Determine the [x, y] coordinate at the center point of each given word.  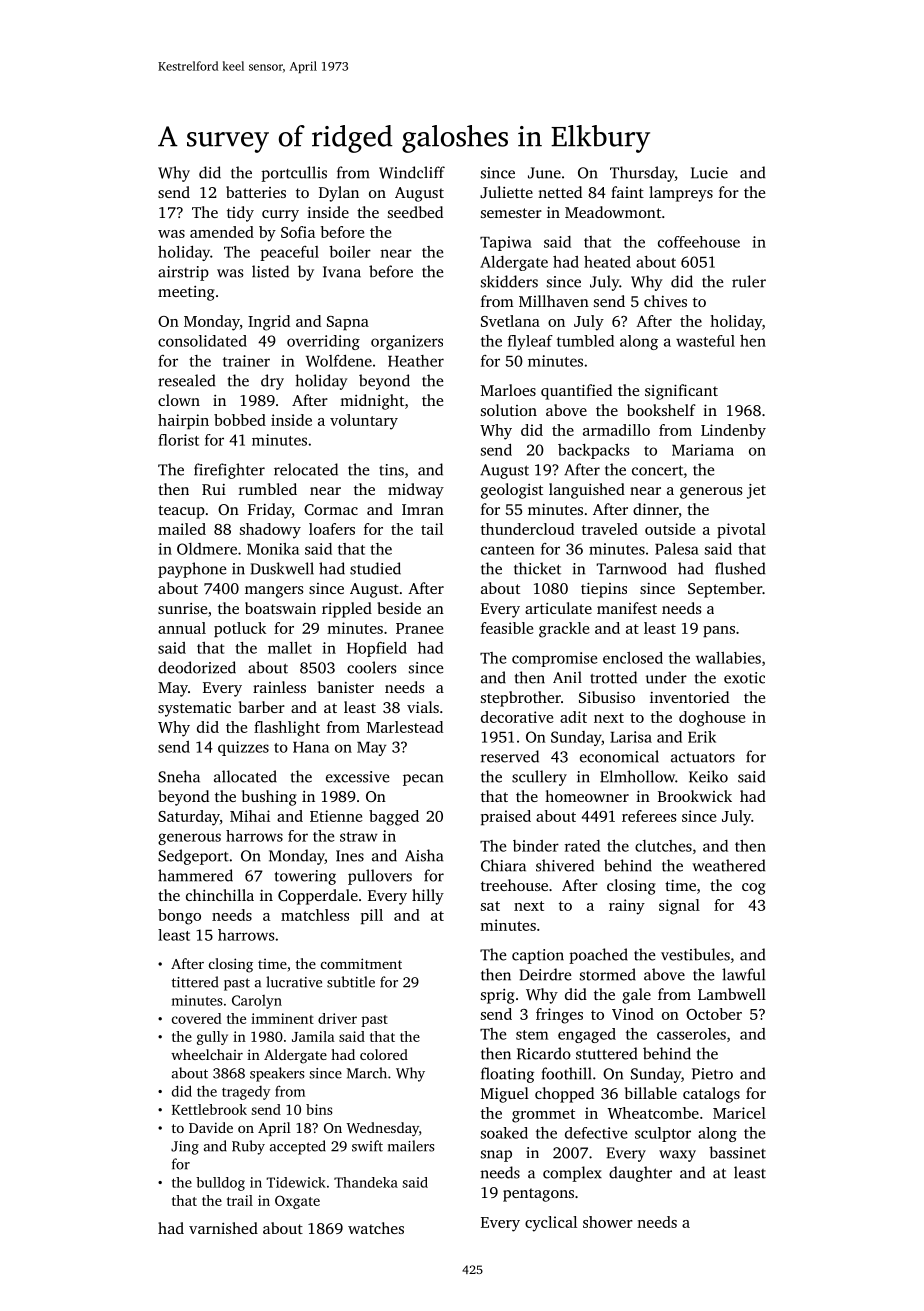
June [544, 173]
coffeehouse [699, 242]
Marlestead [405, 727]
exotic [744, 678]
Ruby [248, 1147]
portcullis [294, 174]
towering [305, 877]
